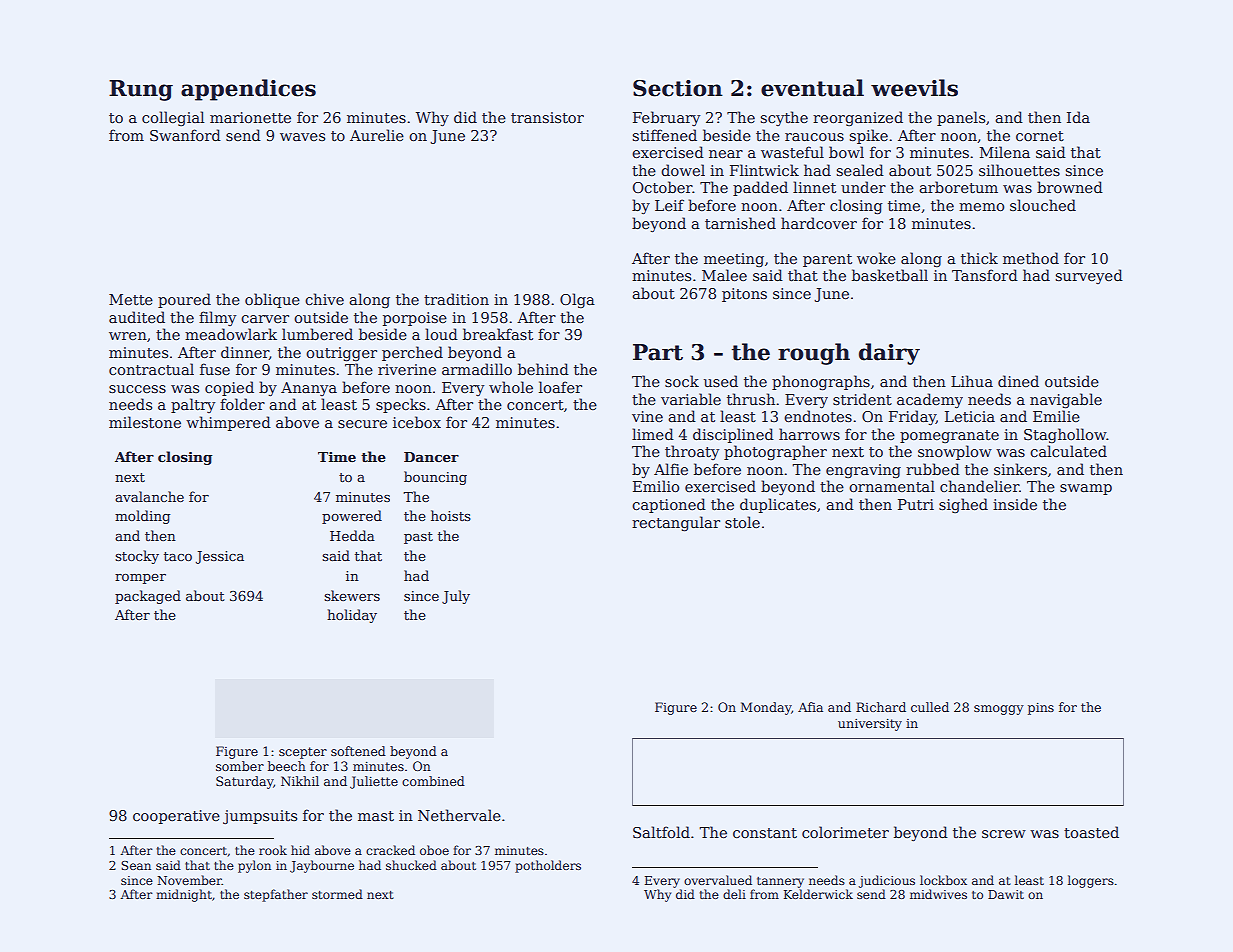  What do you see at coordinates (149, 496) in the screenshot?
I see `avalanche` at bounding box center [149, 496].
